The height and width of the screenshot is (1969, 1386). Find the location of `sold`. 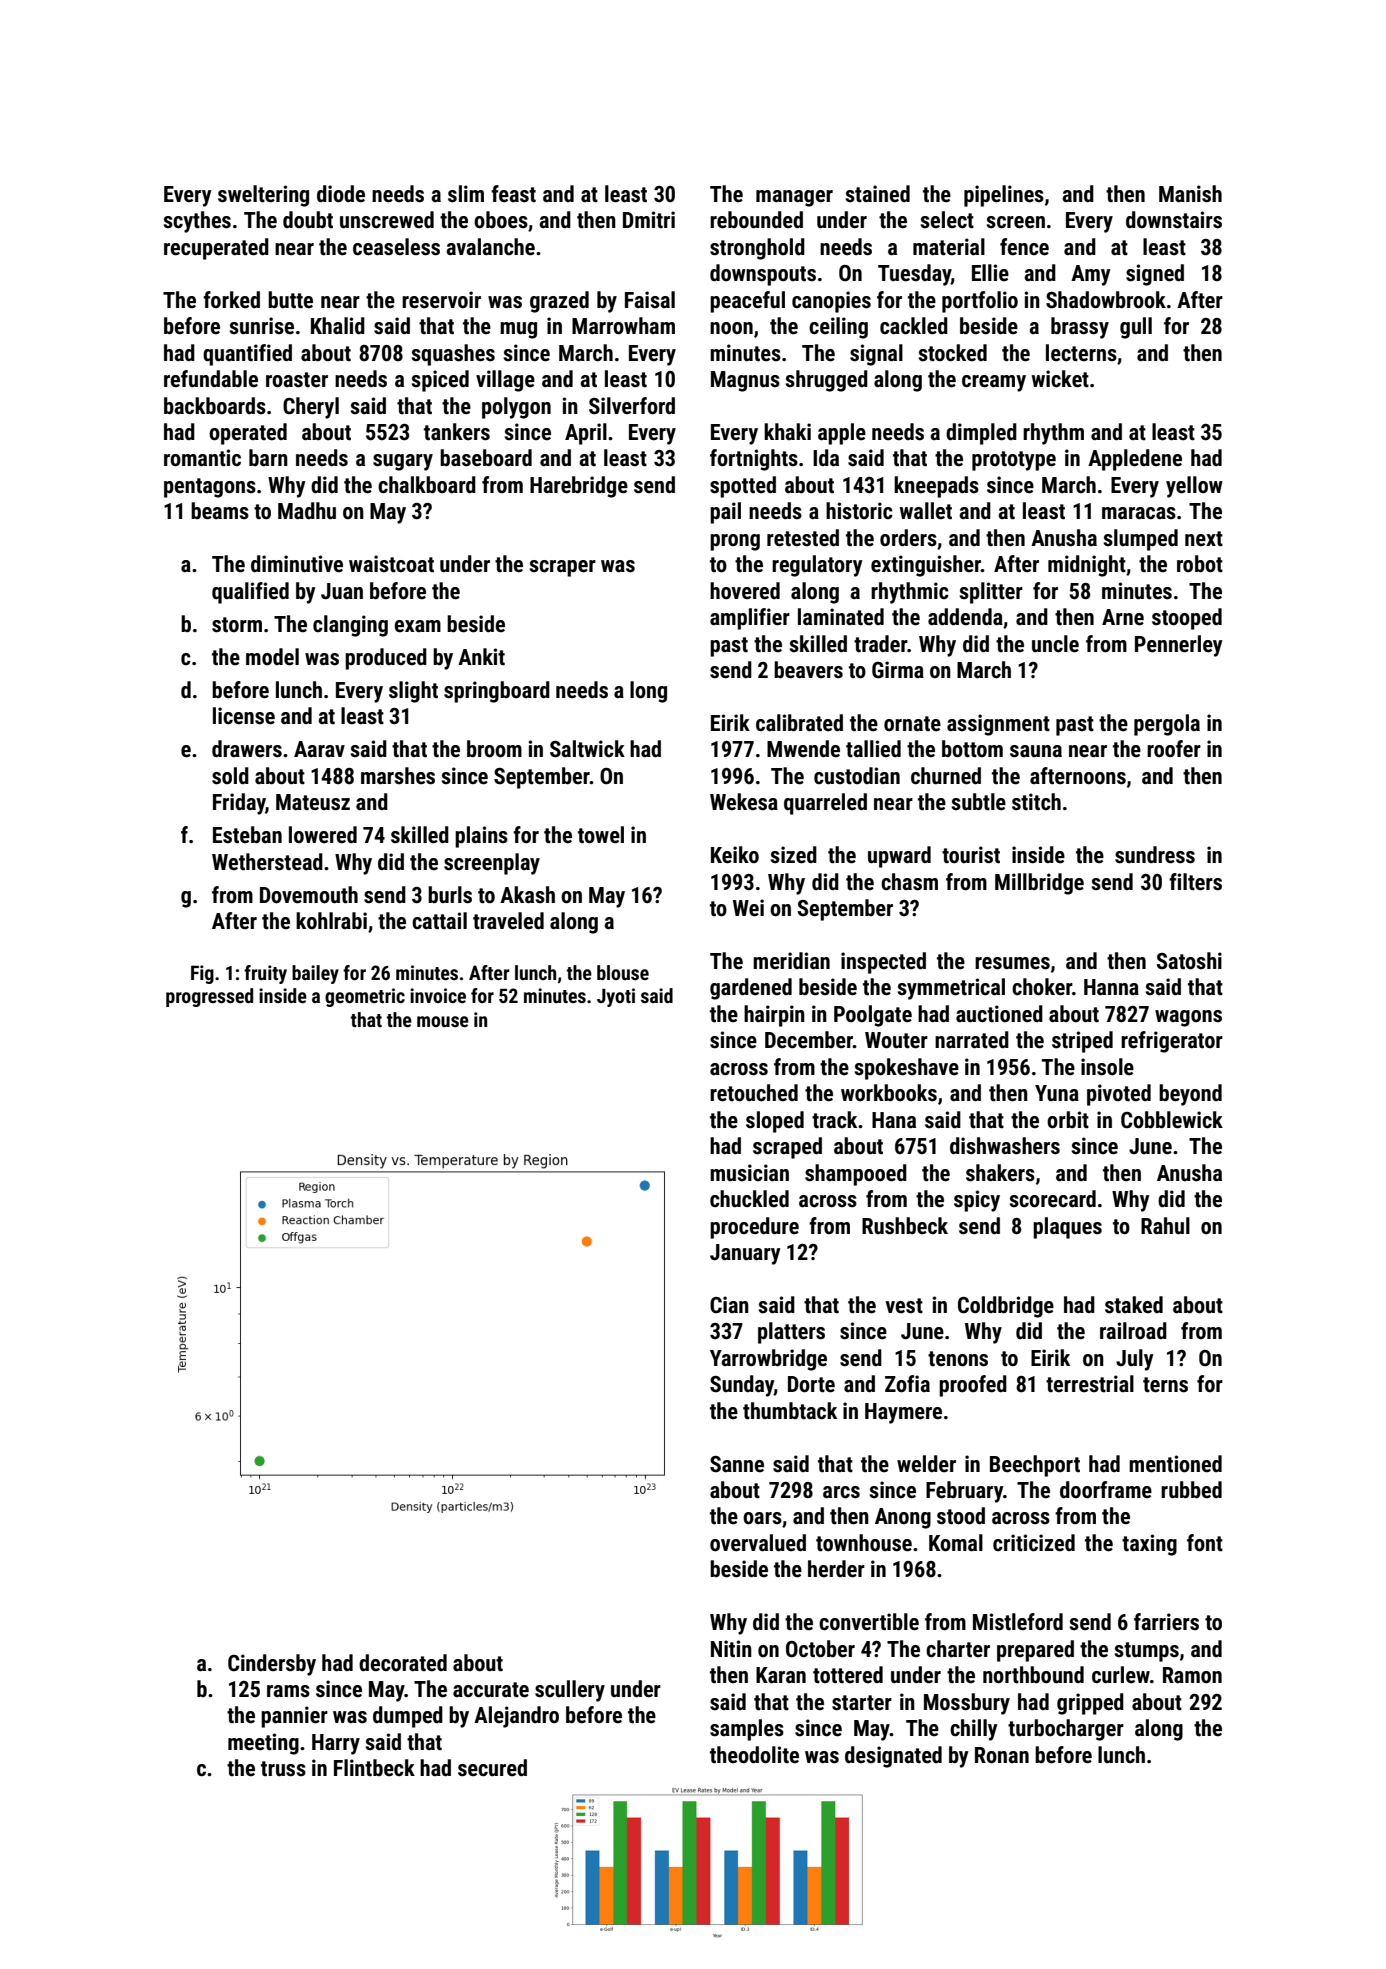

sold is located at coordinates (230, 776).
